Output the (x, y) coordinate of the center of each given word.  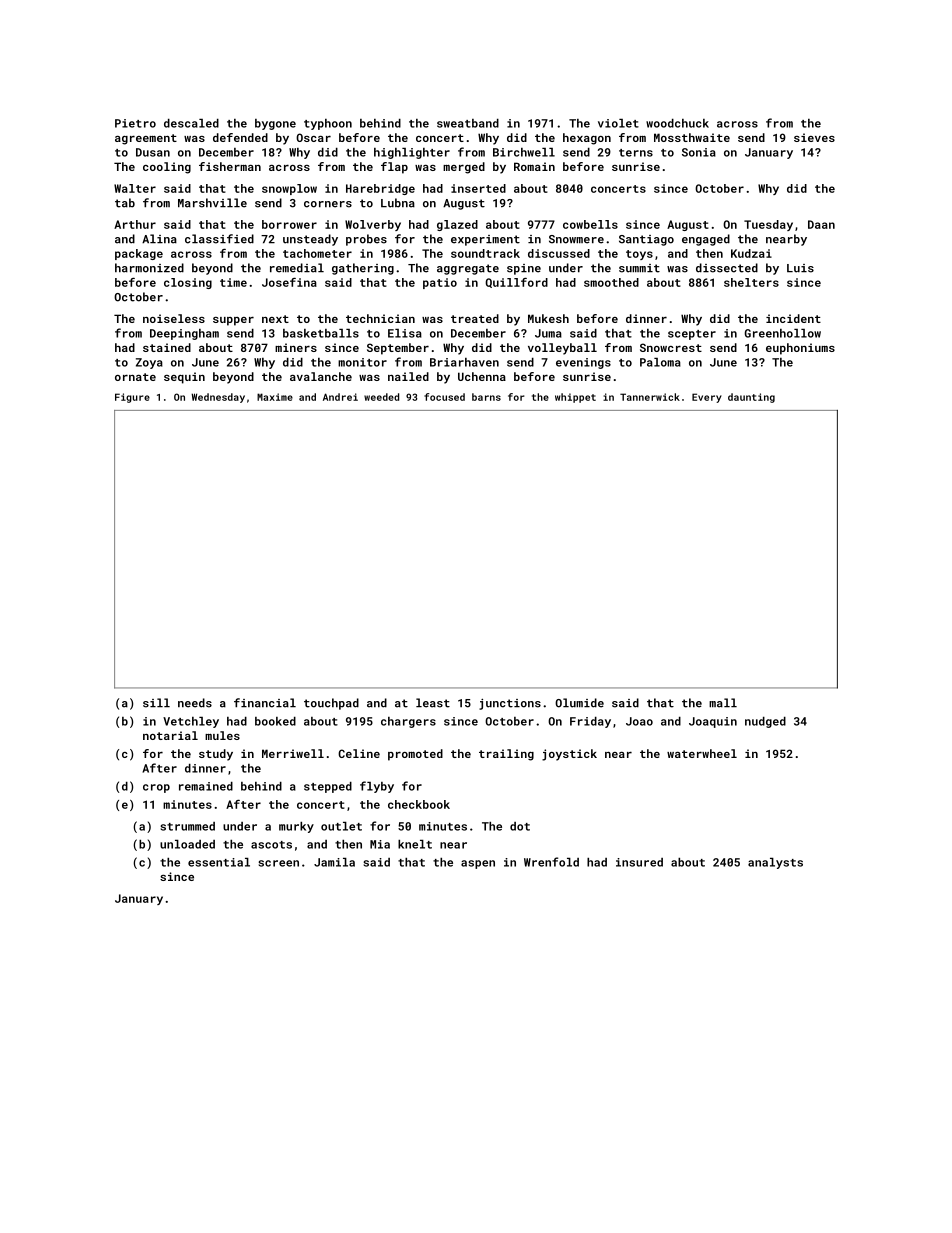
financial (265, 703)
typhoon (328, 124)
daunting (751, 398)
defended (240, 137)
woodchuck (677, 123)
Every (707, 398)
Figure (132, 398)
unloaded (187, 844)
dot (520, 826)
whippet (575, 398)
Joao (639, 721)
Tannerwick (650, 397)
